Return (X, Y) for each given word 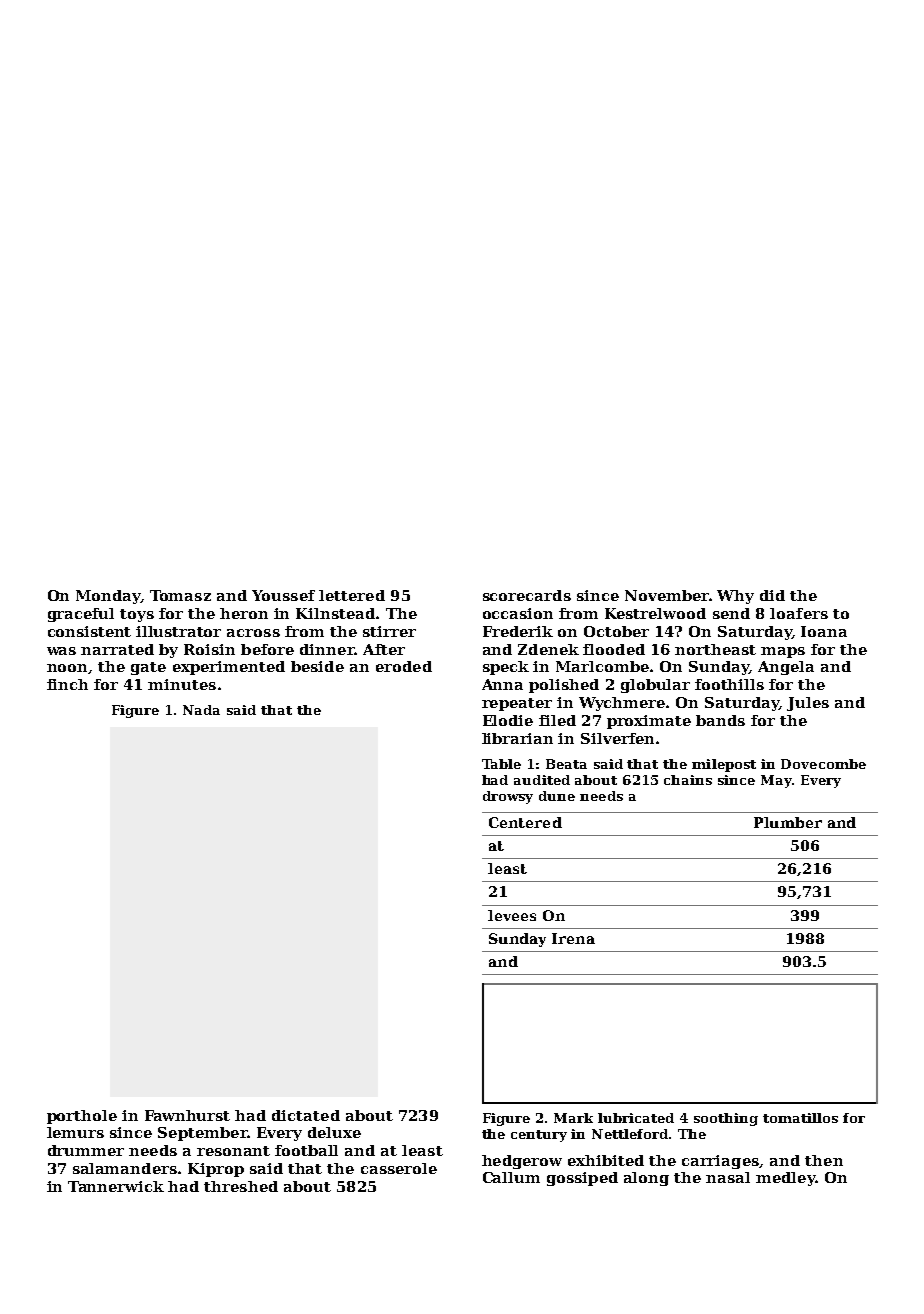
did (772, 595)
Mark (573, 1118)
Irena (573, 938)
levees (512, 915)
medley (785, 1179)
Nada (201, 710)
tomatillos (800, 1118)
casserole (399, 1168)
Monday (108, 597)
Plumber (788, 822)
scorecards (527, 595)
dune (557, 796)
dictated (306, 1115)
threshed (241, 1186)
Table (501, 764)
